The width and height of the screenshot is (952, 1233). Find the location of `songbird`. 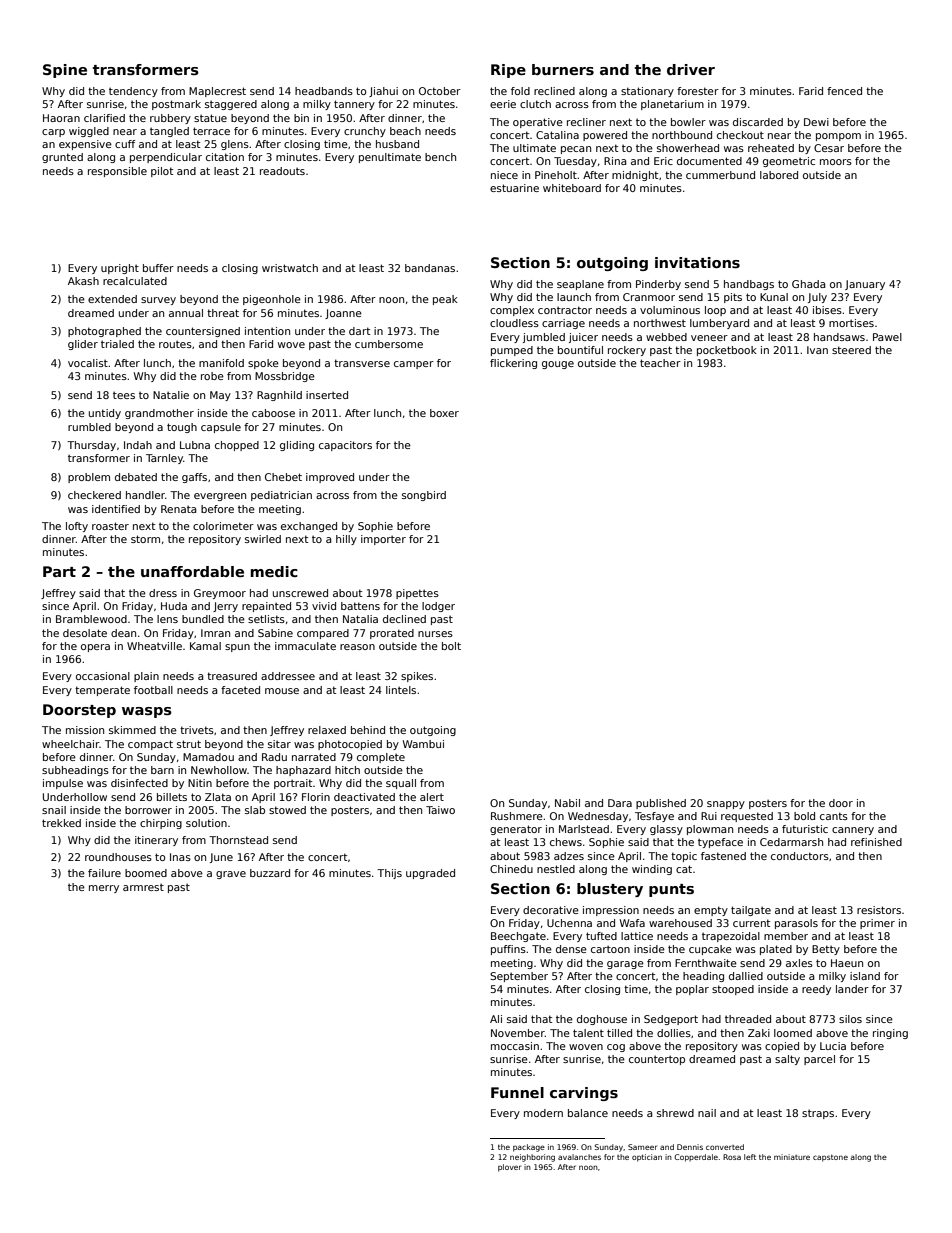

songbird is located at coordinates (424, 496).
